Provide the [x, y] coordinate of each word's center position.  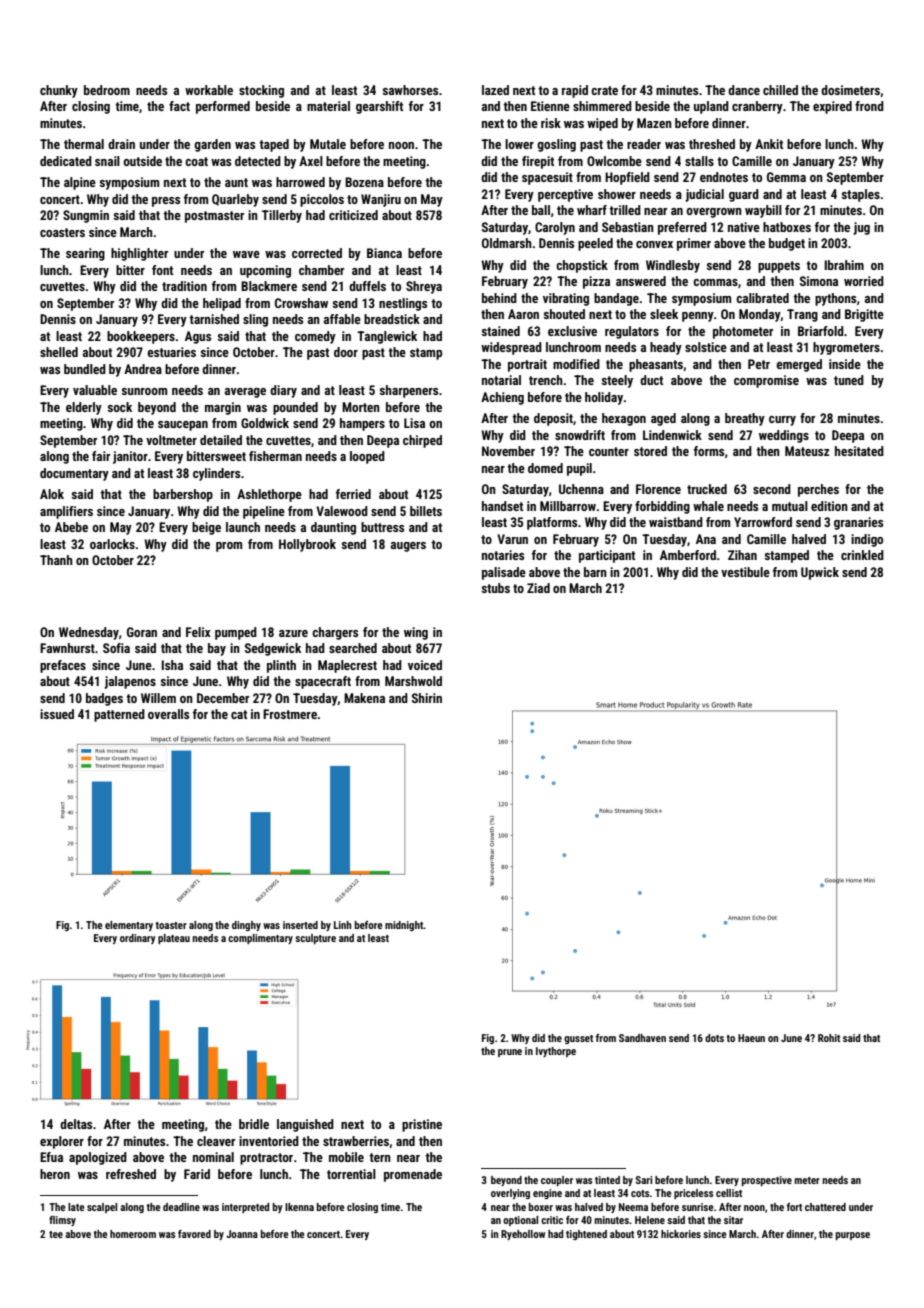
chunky [59, 91]
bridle [254, 1124]
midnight [404, 926]
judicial [704, 195]
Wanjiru [381, 200]
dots [714, 1038]
